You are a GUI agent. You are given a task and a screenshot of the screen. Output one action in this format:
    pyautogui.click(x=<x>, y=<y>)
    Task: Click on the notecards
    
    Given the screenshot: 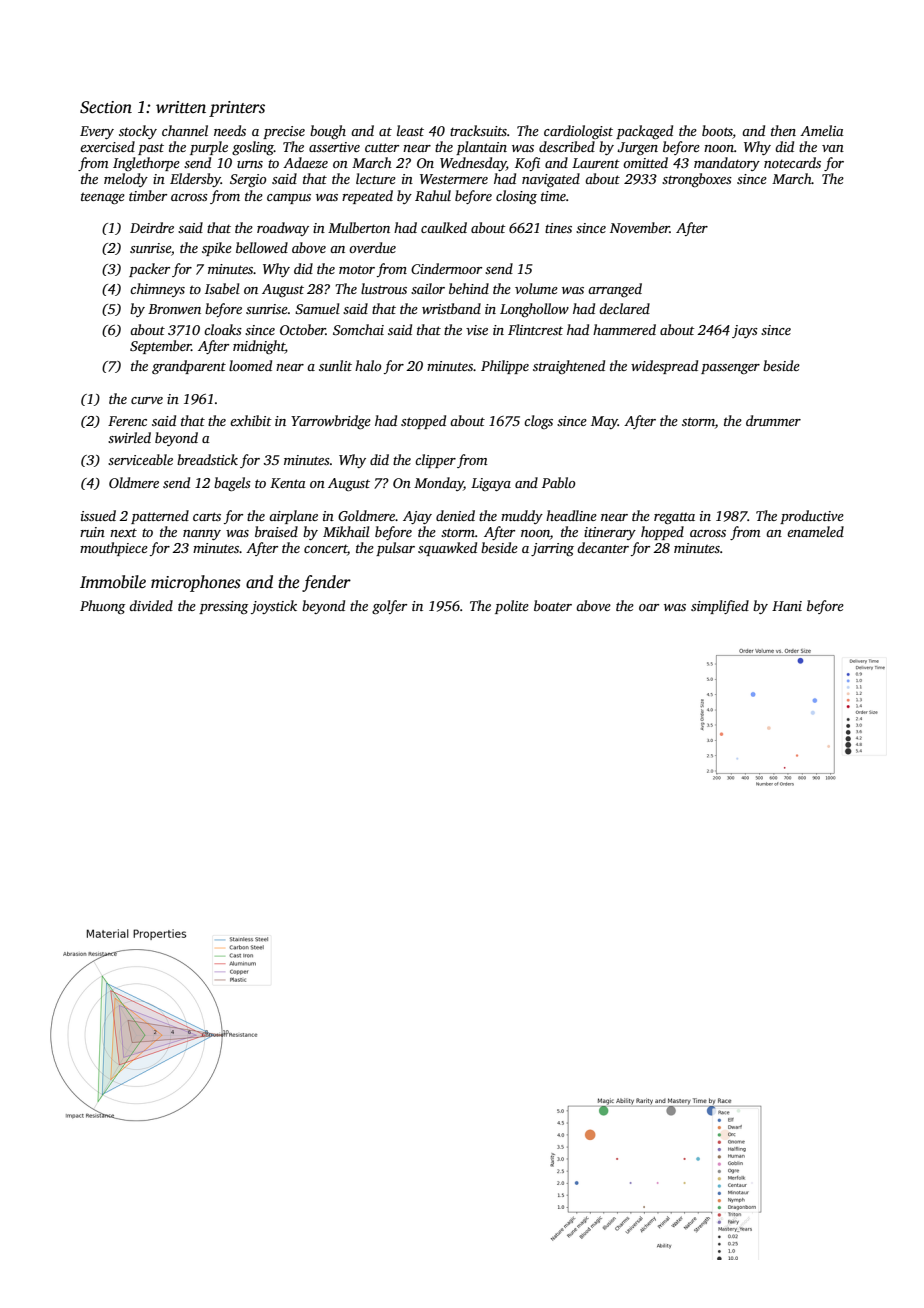 What is the action you would take?
    pyautogui.click(x=792, y=162)
